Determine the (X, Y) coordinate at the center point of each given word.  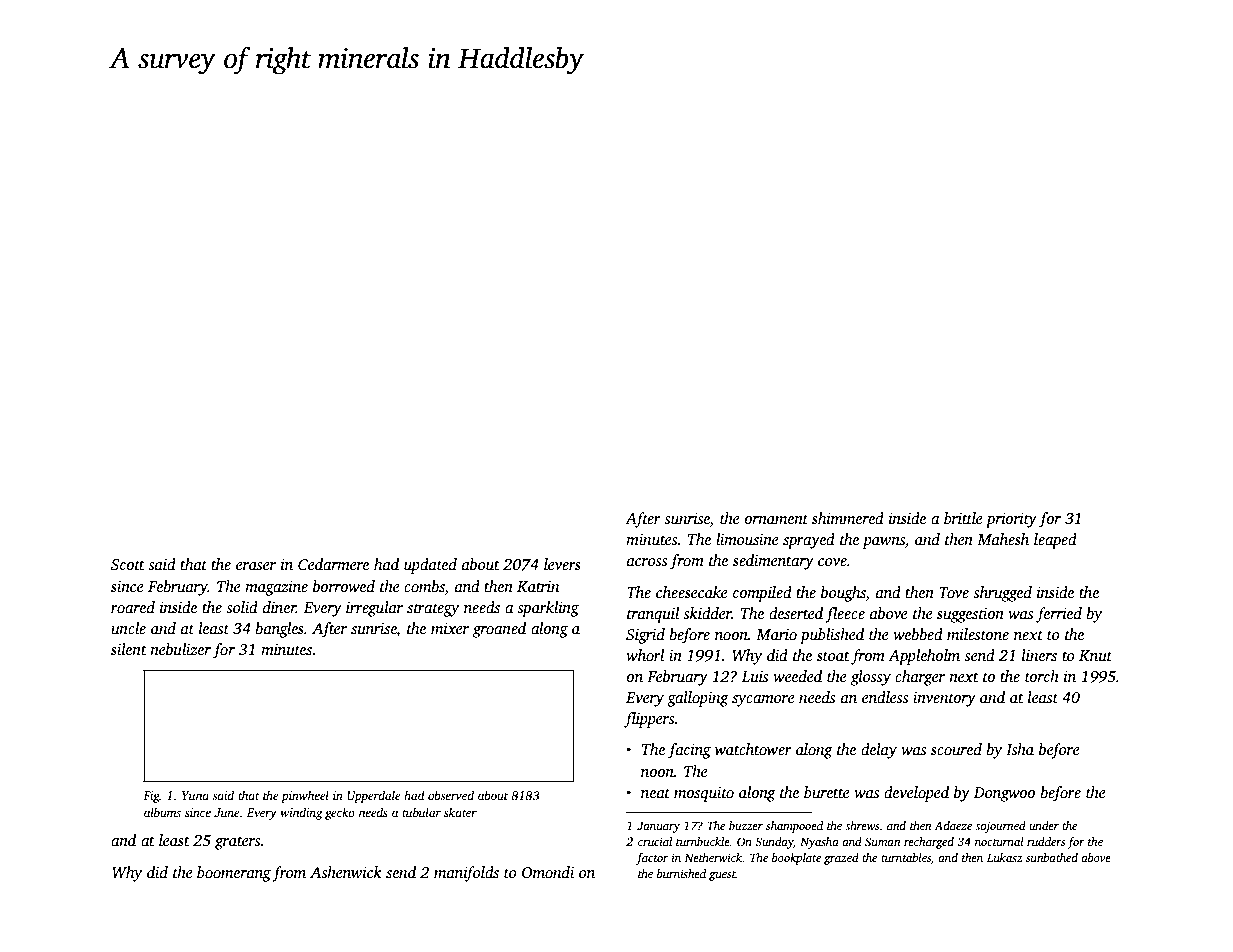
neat (655, 793)
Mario (776, 634)
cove (832, 562)
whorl (645, 655)
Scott (128, 565)
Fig (151, 797)
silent (129, 649)
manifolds (466, 874)
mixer (450, 628)
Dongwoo (1004, 794)
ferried (1059, 615)
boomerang (234, 874)
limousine (747, 539)
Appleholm (924, 657)
